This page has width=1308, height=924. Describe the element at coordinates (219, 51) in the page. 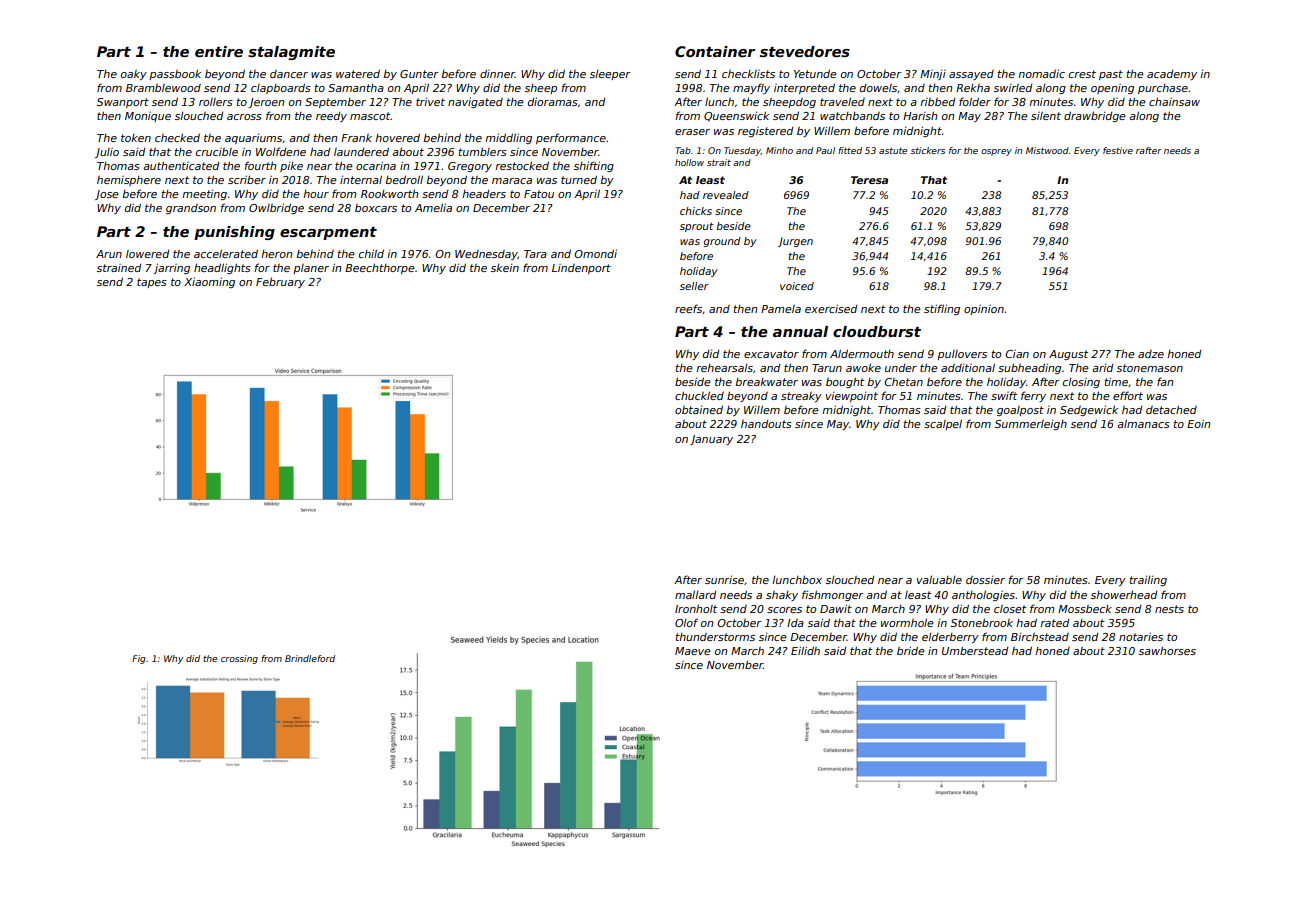

I see `entire` at that location.
